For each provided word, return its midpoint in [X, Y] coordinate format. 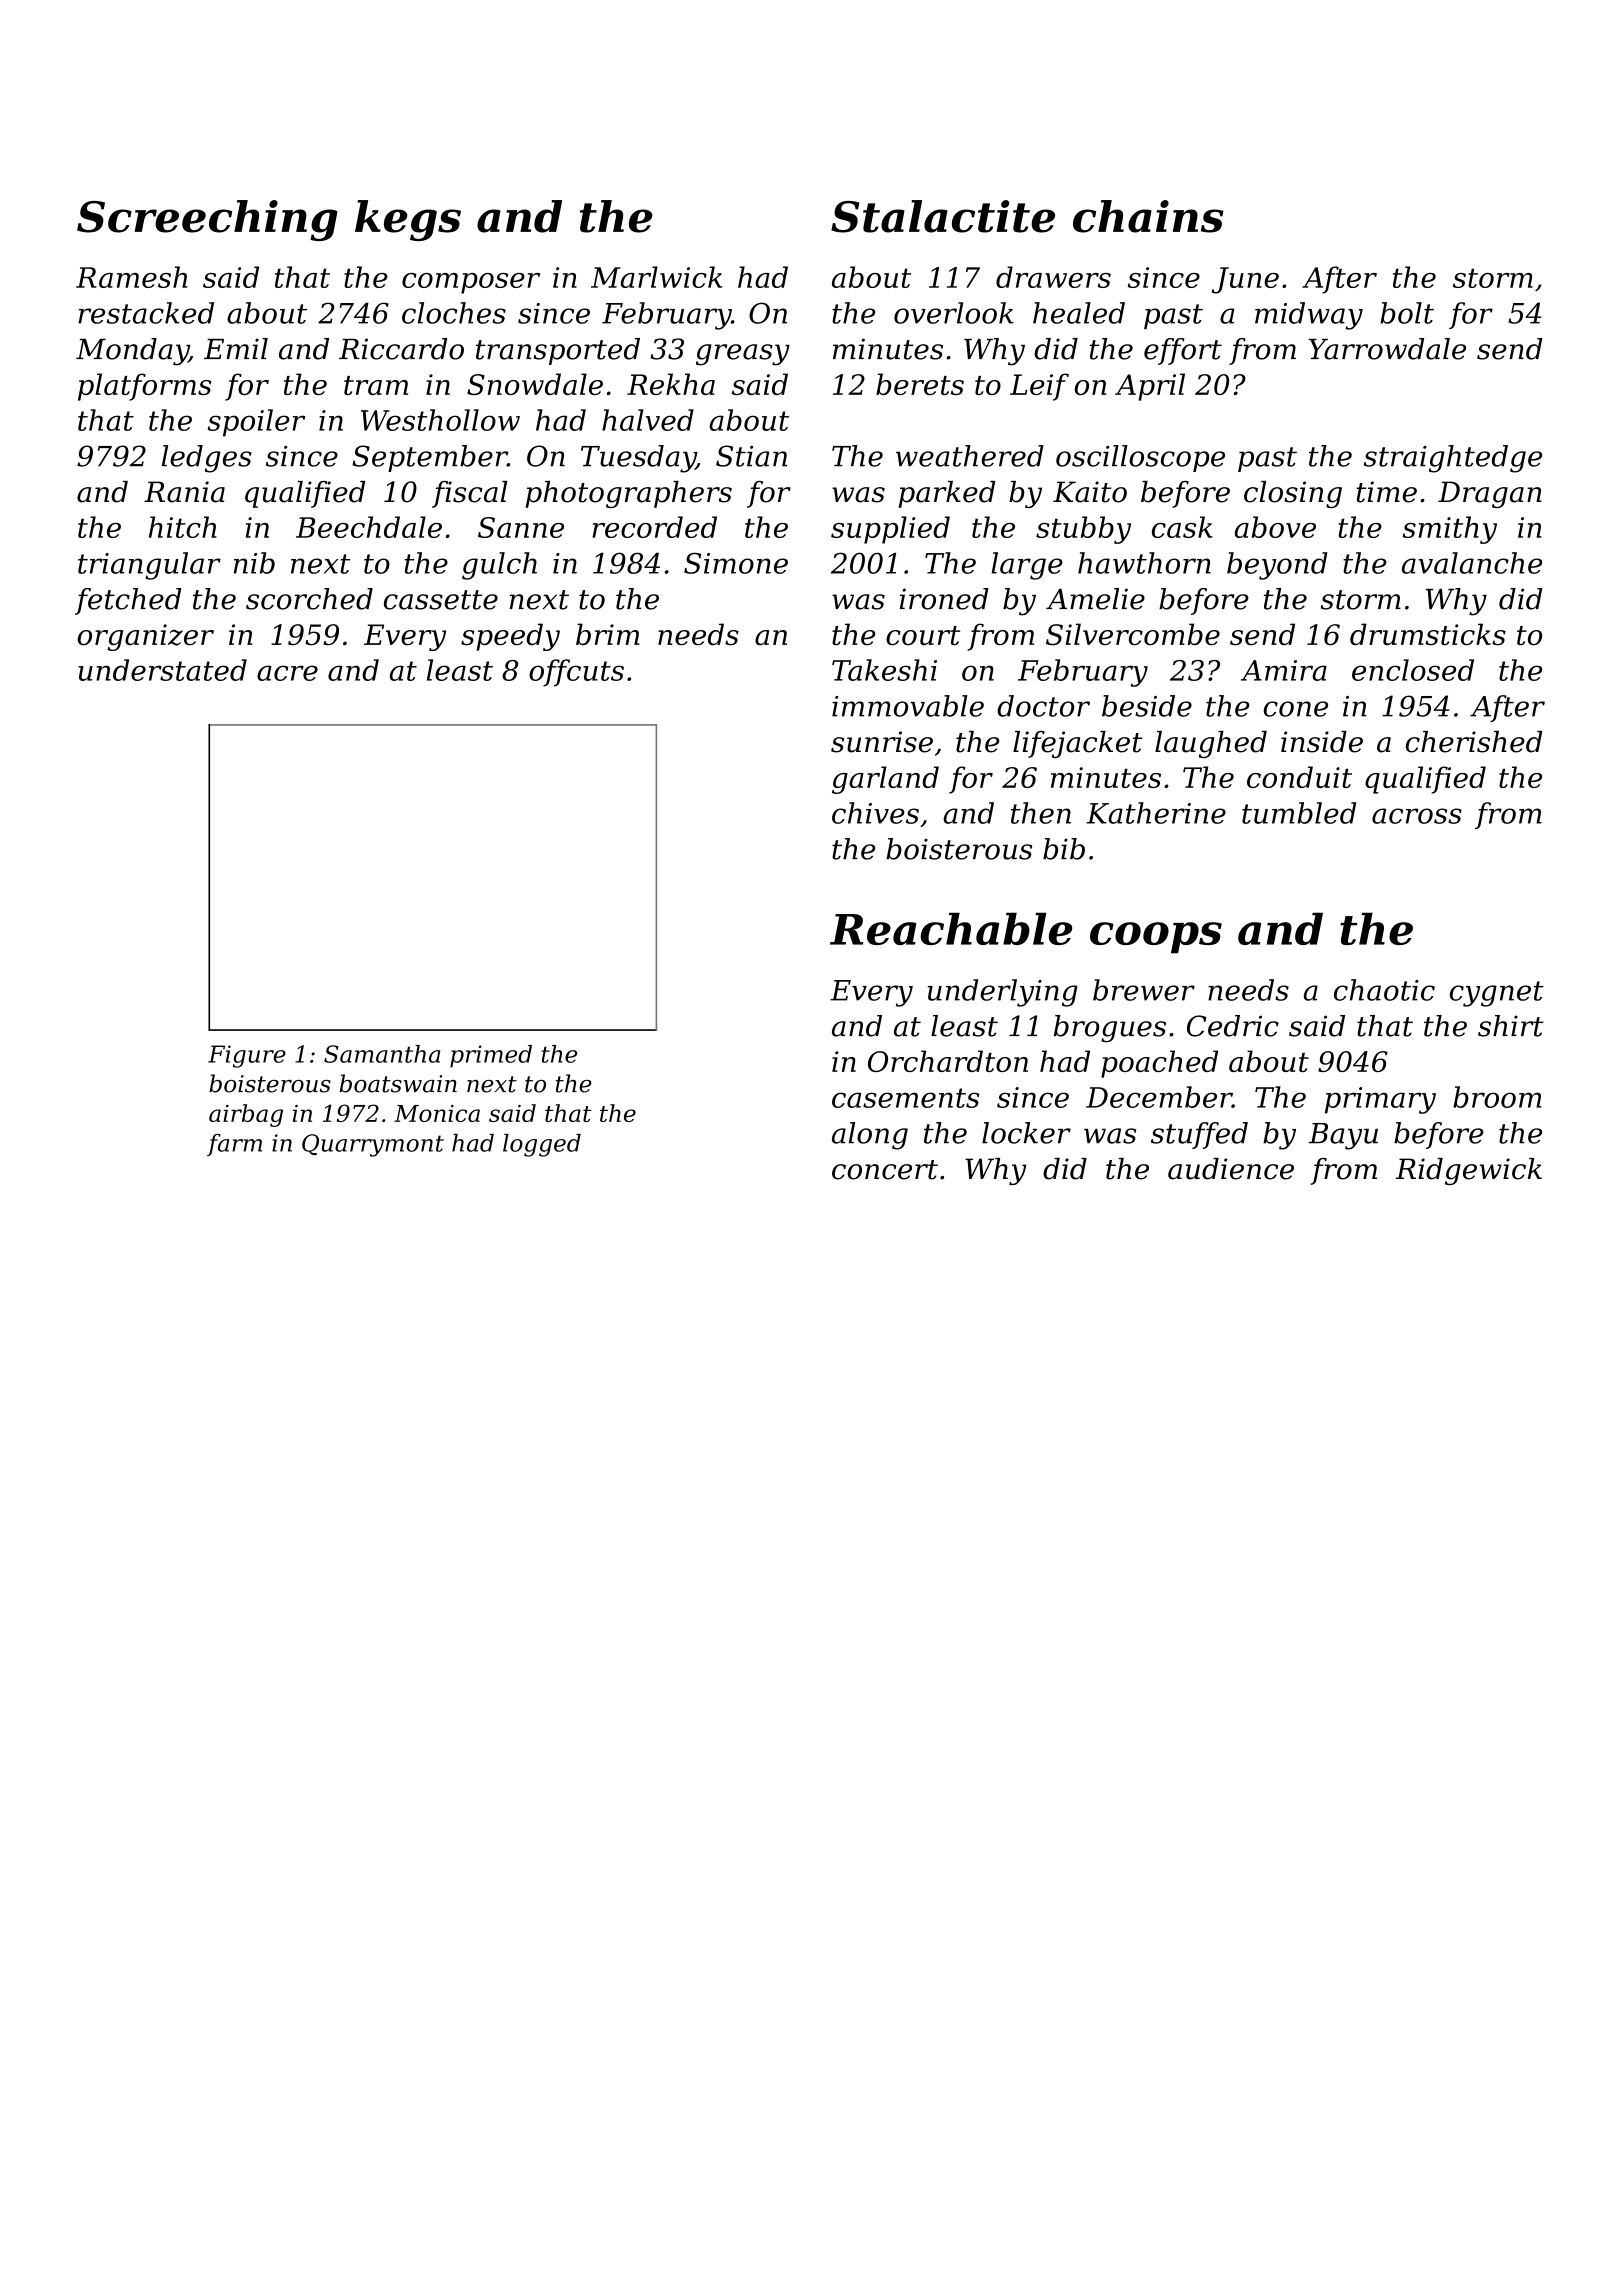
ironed [944, 599]
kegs [408, 220]
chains [1148, 216]
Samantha [382, 1054]
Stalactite [943, 216]
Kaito [1090, 492]
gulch [499, 566]
